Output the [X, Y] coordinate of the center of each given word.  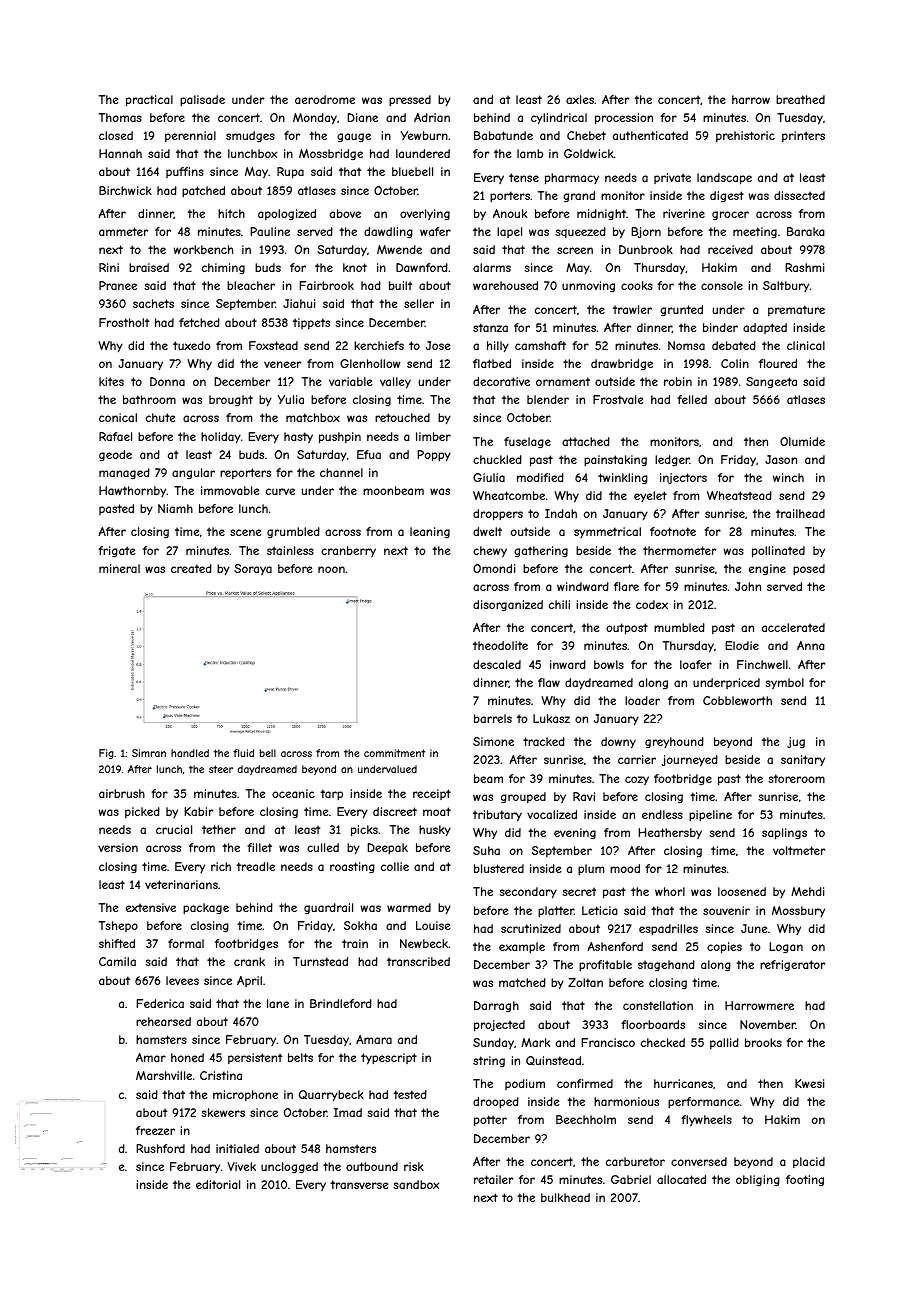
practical [149, 101]
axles [580, 99]
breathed [800, 99]
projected [499, 1026]
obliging [758, 1181]
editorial [218, 1184]
